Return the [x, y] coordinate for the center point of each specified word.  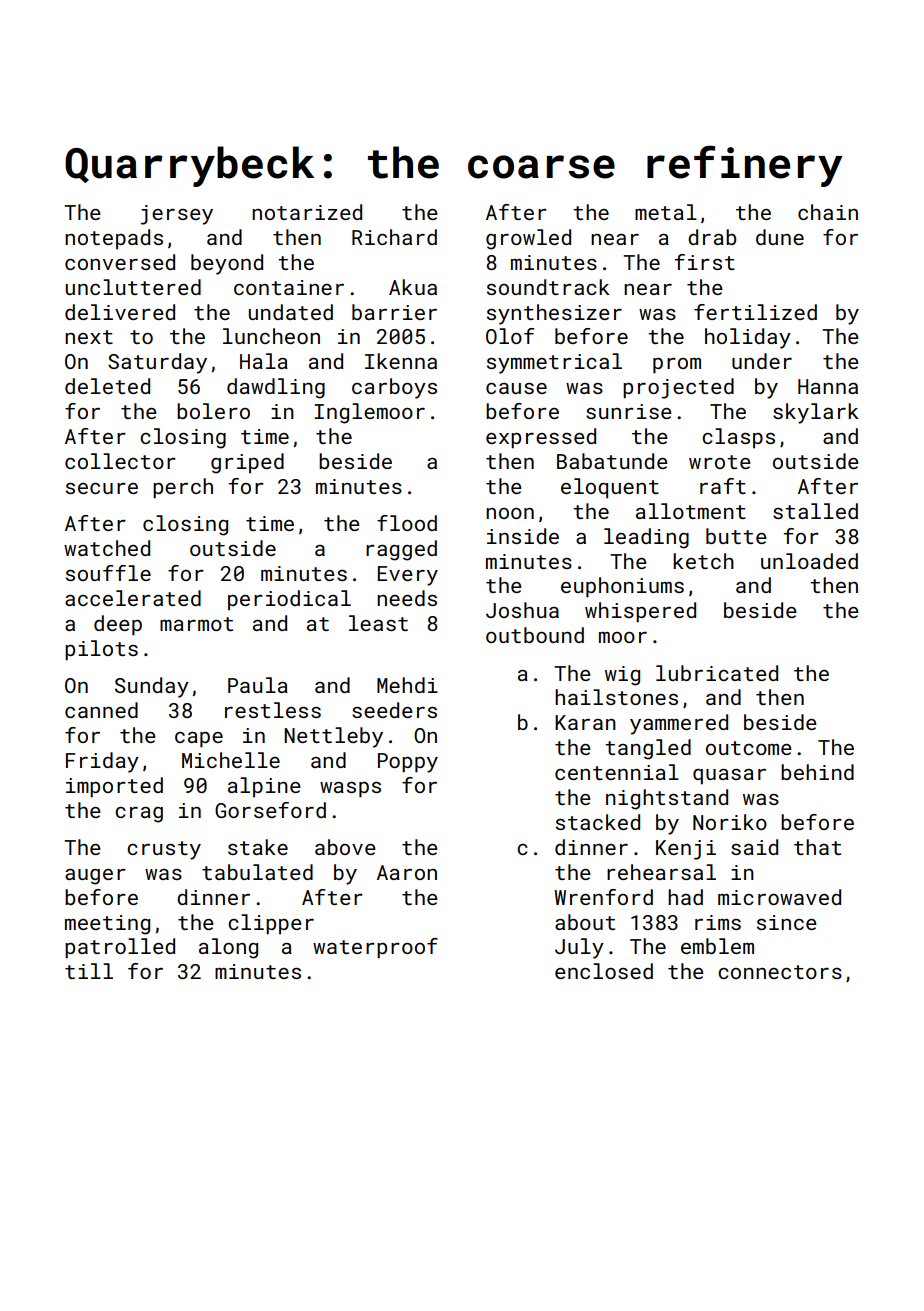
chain [828, 212]
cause [516, 388]
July [579, 948]
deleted [107, 386]
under [762, 361]
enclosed [604, 971]
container [289, 287]
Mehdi [407, 685]
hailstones [616, 697]
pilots [101, 650]
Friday [102, 762]
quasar [729, 776]
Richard [394, 237]
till [89, 971]
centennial [617, 772]
